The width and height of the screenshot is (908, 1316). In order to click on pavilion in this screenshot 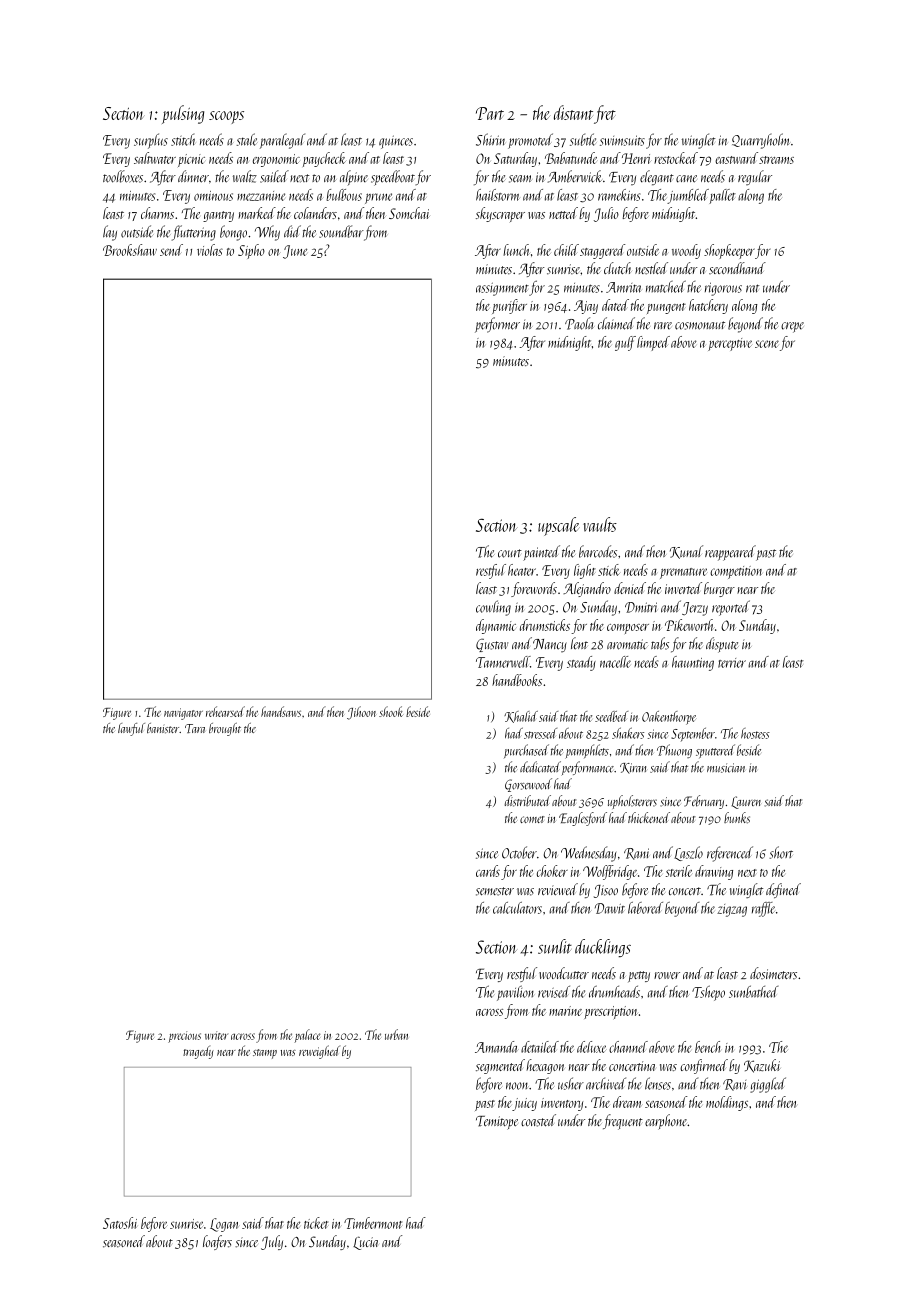, I will do `click(515, 993)`.
